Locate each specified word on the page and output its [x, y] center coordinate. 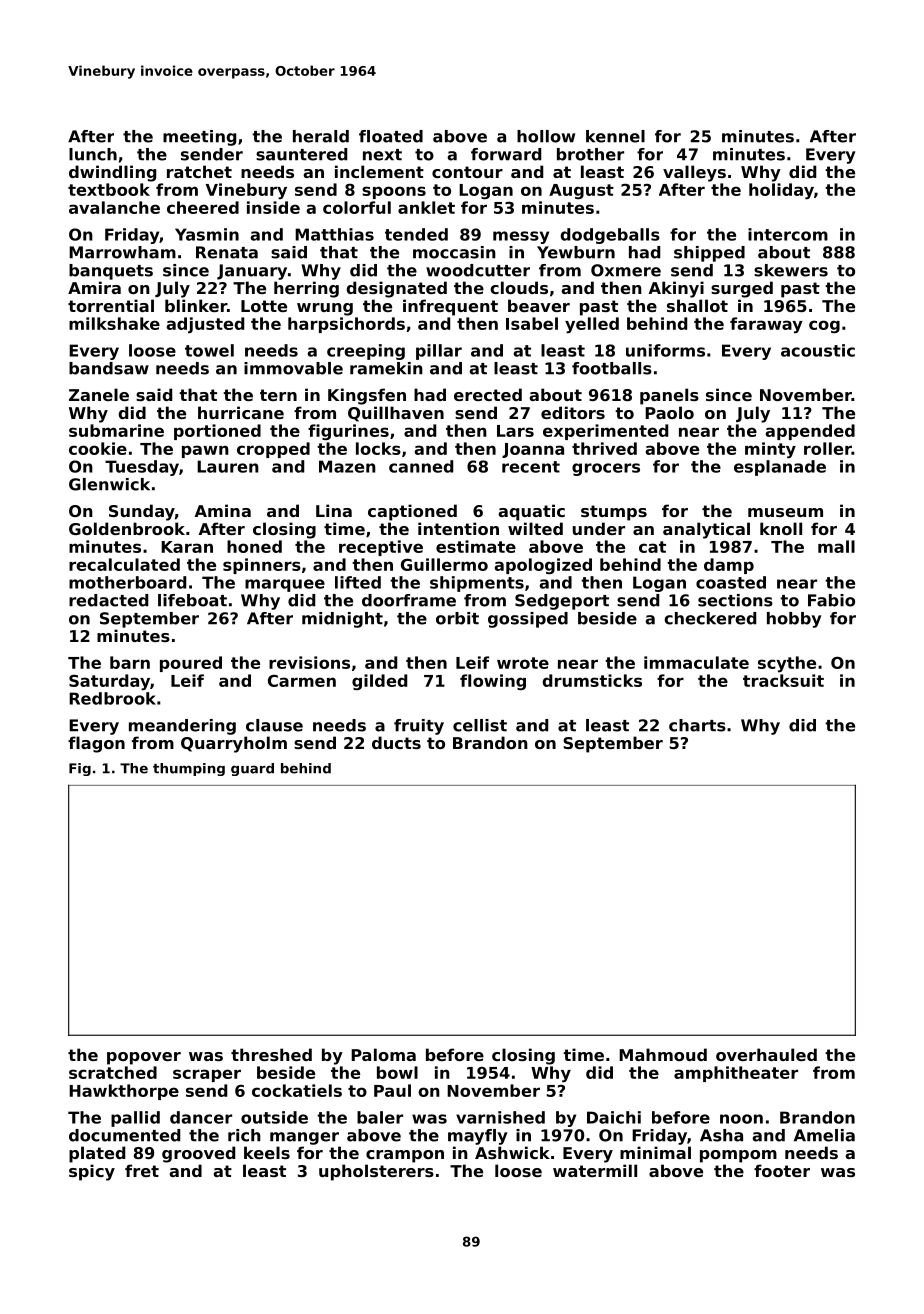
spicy [92, 1172]
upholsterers [376, 1172]
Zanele [99, 394]
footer [782, 1170]
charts [697, 725]
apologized [543, 566]
